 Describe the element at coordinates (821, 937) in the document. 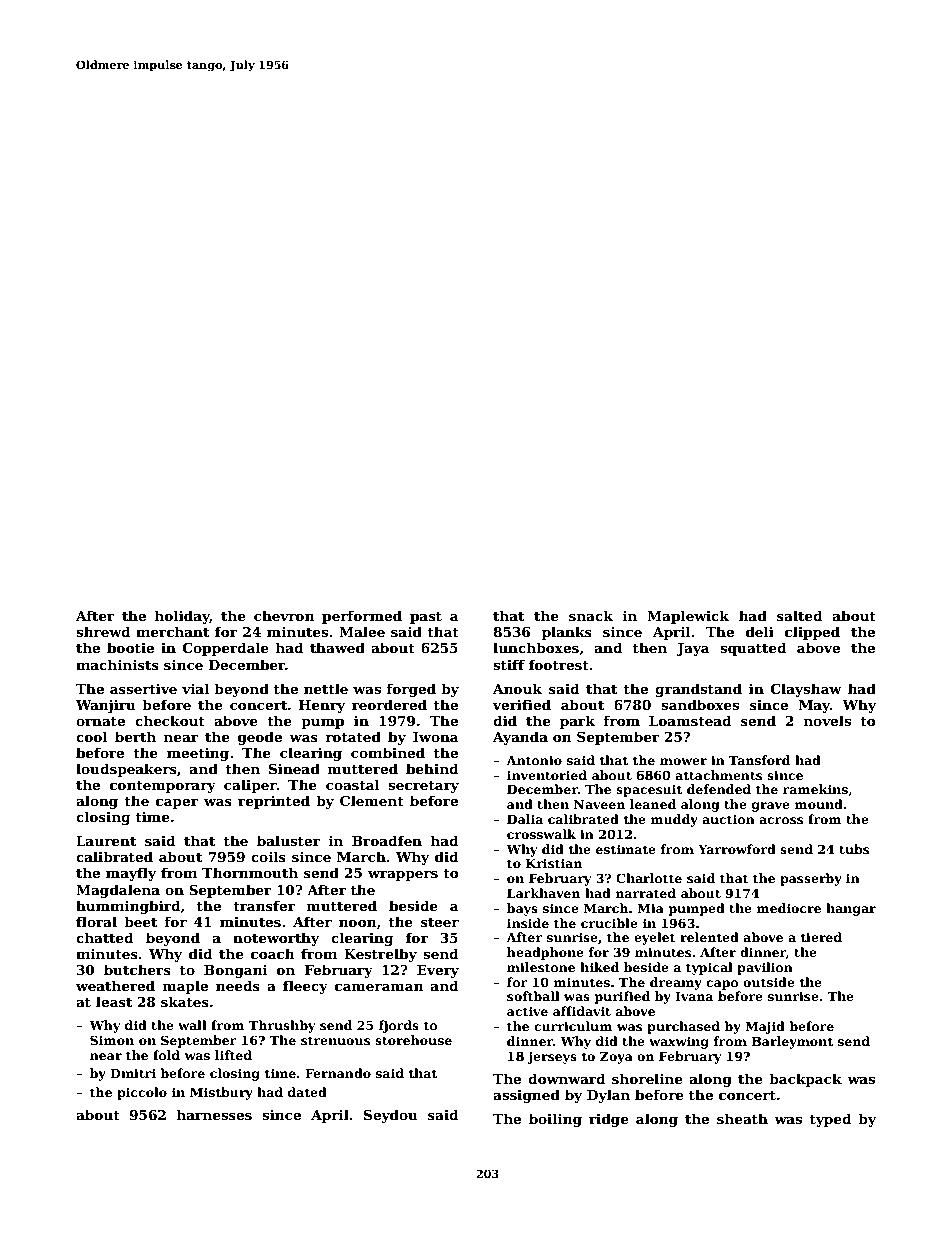

I see `tiered` at that location.
